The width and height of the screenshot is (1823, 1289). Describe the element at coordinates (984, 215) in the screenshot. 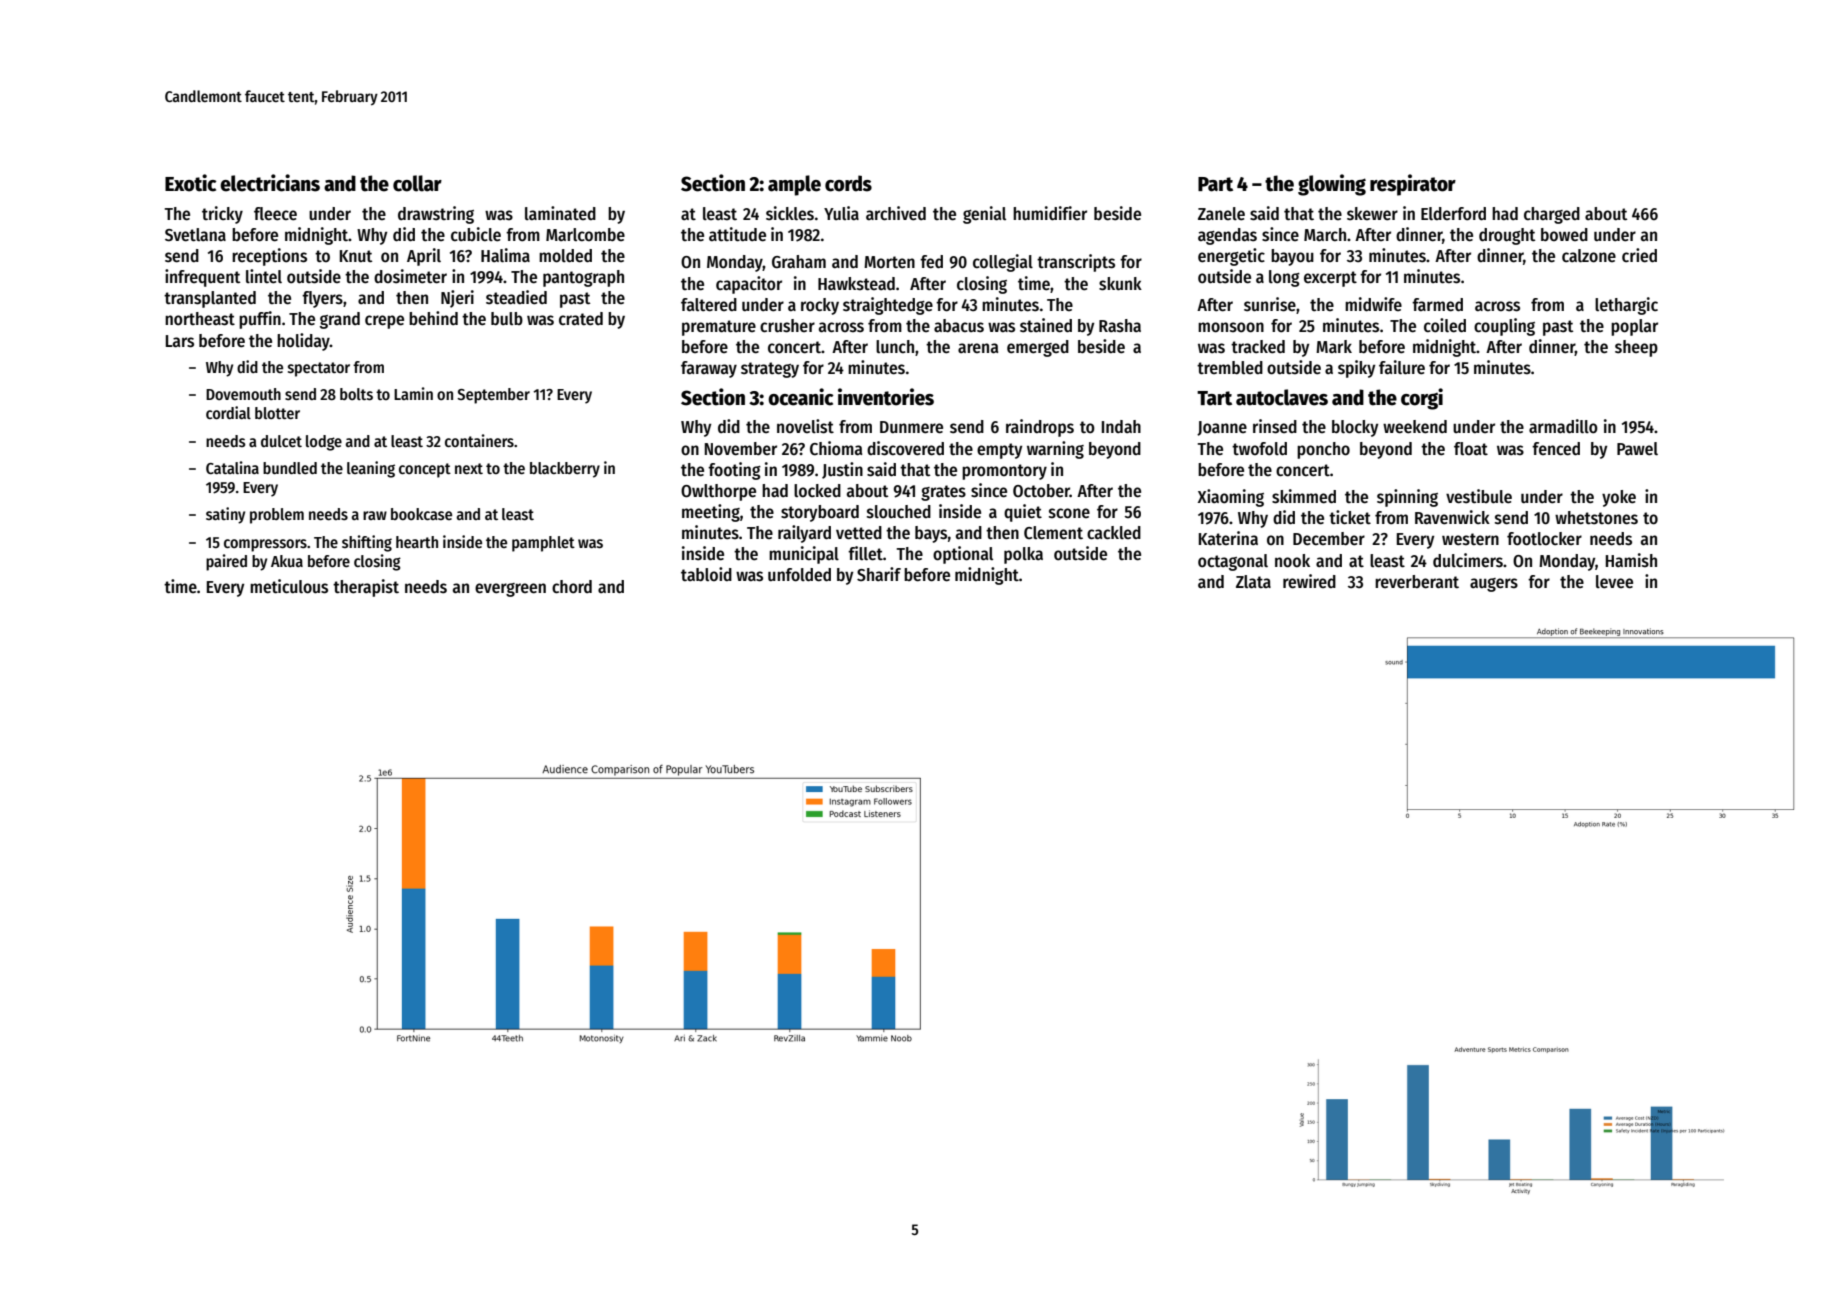

I see `genial` at that location.
